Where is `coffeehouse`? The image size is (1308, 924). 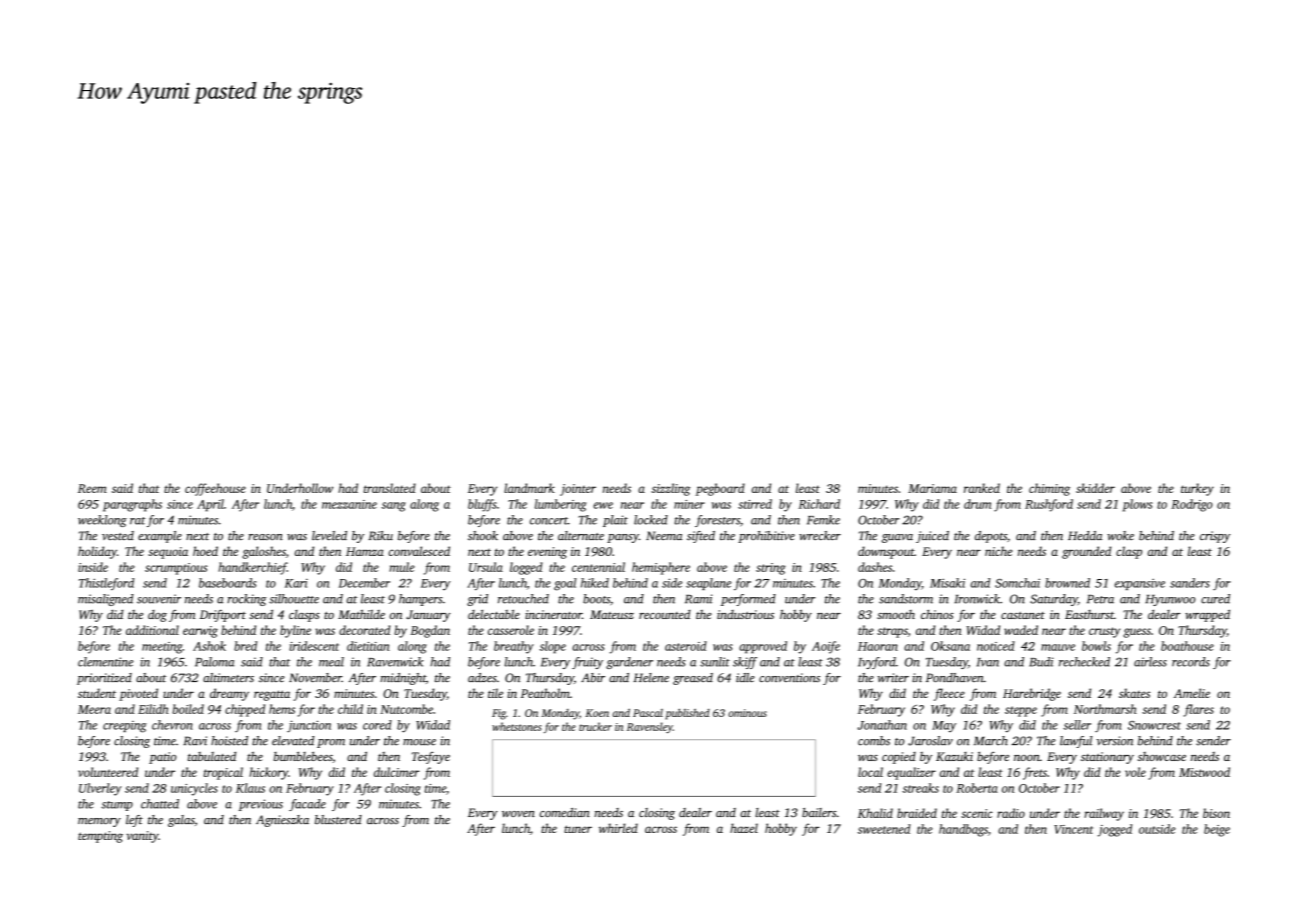
coffeehouse is located at coordinates (215, 489).
